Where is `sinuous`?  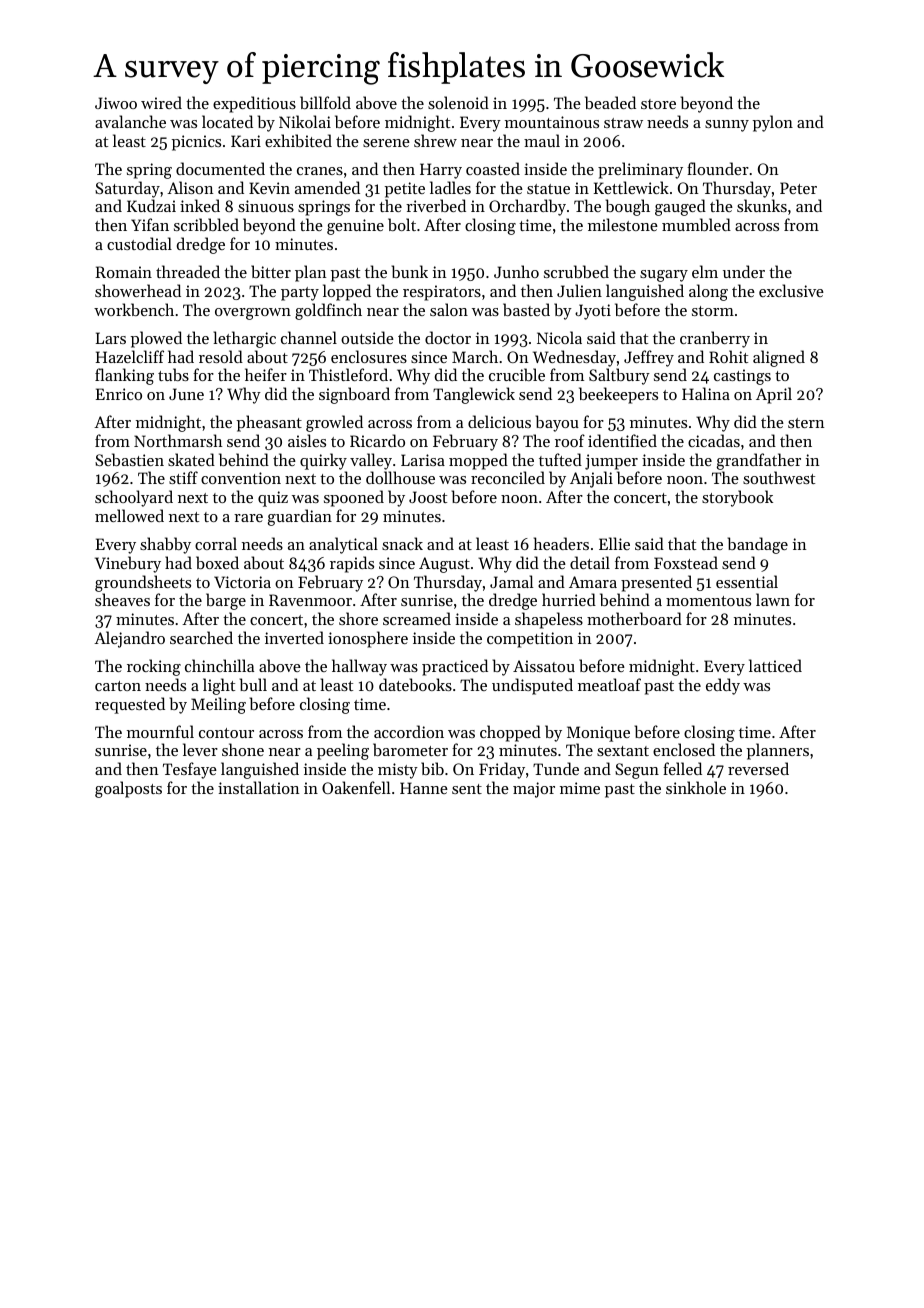
sinuous is located at coordinates (266, 206).
